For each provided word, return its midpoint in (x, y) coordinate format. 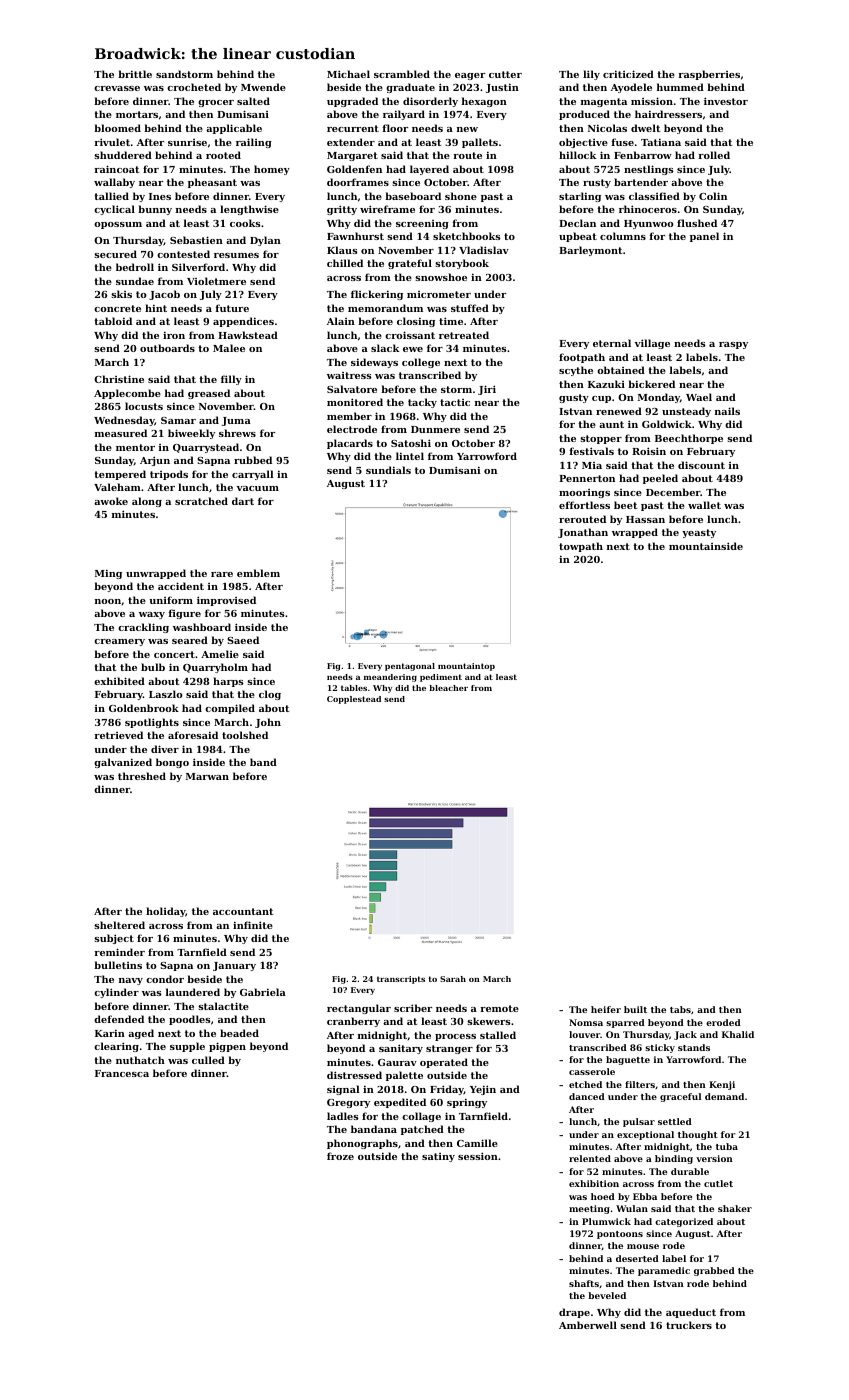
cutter (505, 74)
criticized (628, 74)
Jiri (487, 390)
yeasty (699, 533)
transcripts (401, 980)
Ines (160, 196)
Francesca (122, 1073)
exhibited (119, 681)
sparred (625, 1023)
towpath (581, 547)
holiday (166, 912)
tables (354, 688)
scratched (201, 501)
